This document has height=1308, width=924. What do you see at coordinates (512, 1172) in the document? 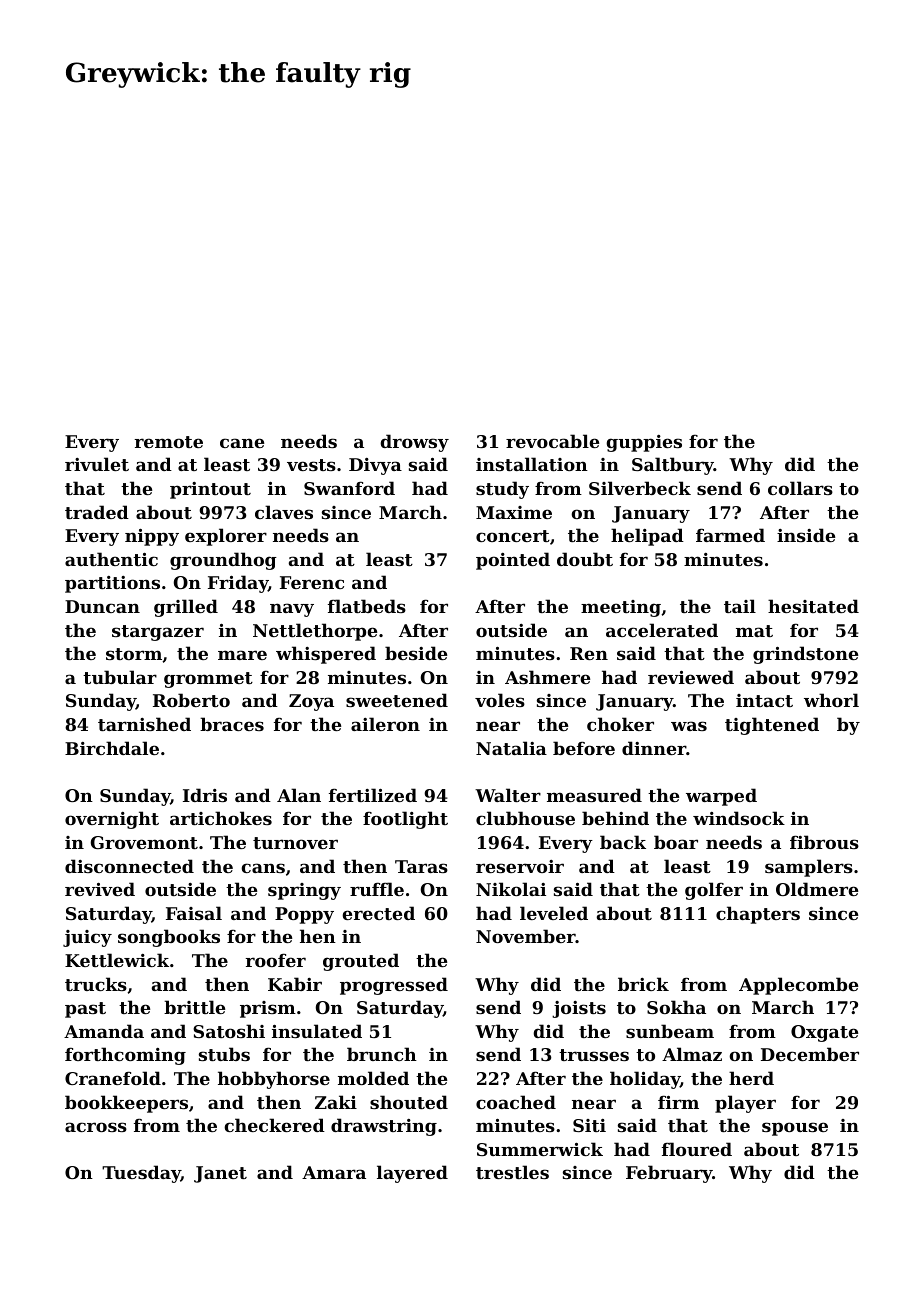
I see `trestles` at bounding box center [512, 1172].
